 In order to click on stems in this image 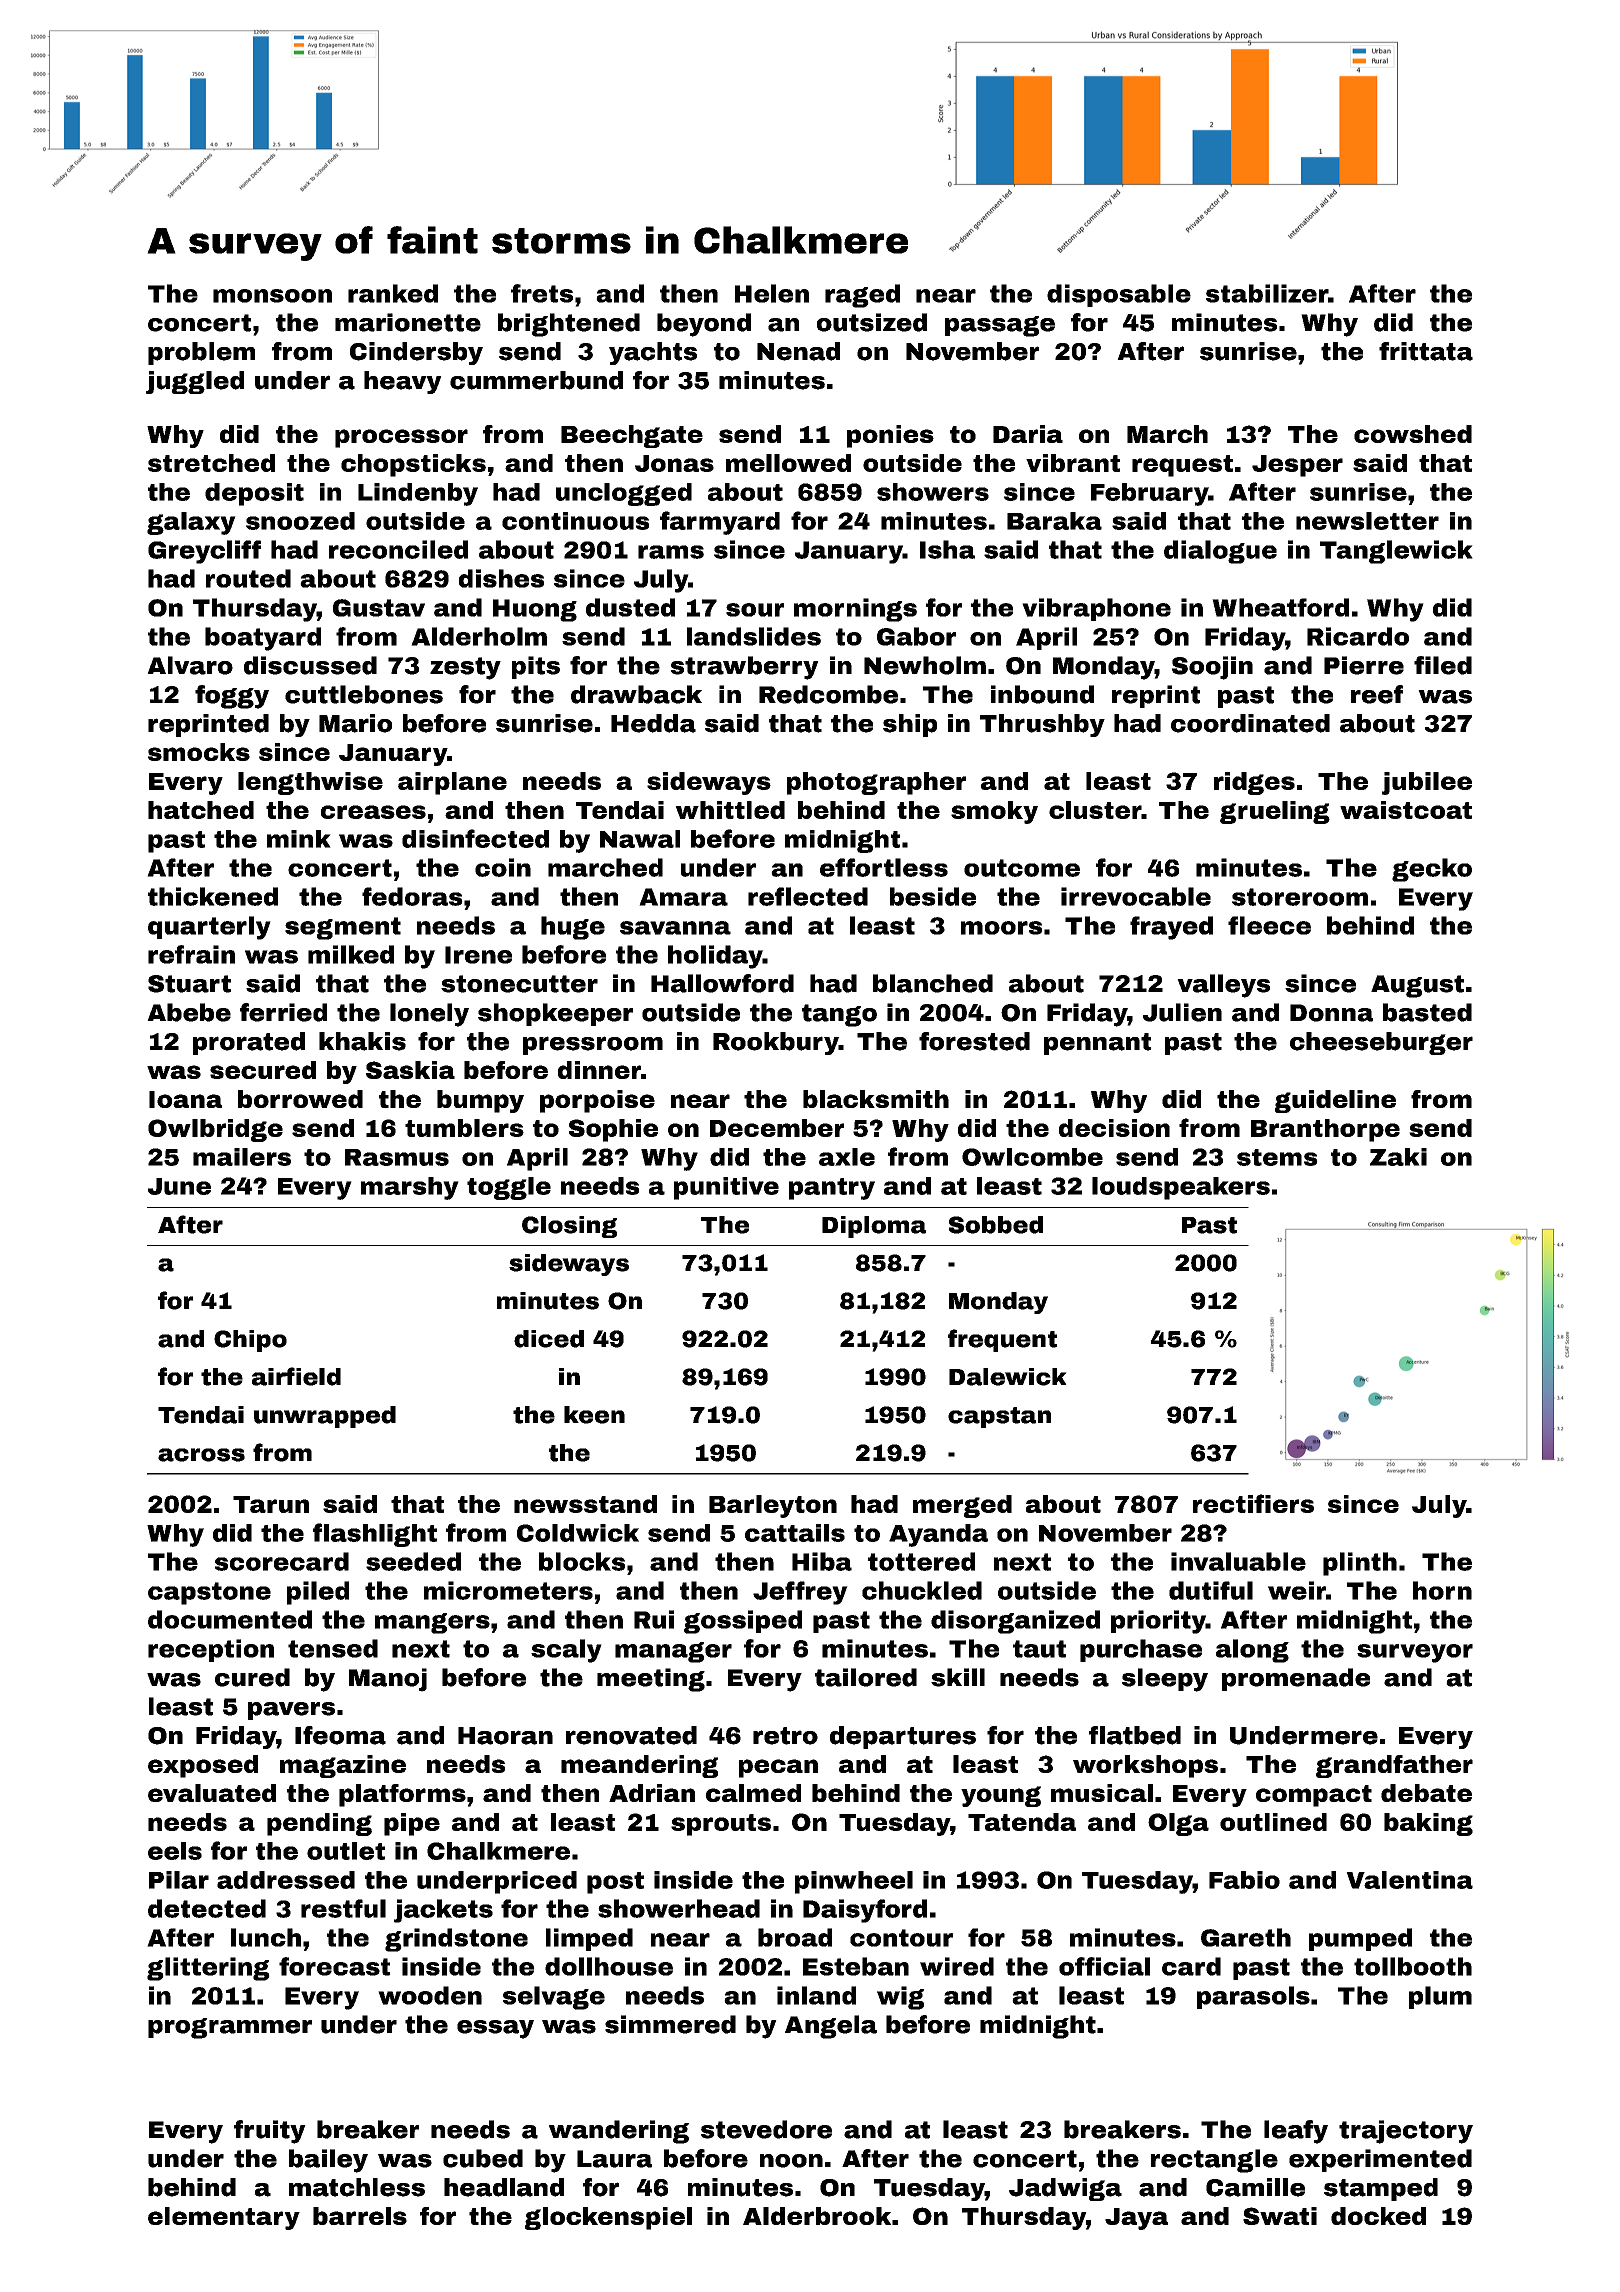, I will do `click(1277, 1157)`.
